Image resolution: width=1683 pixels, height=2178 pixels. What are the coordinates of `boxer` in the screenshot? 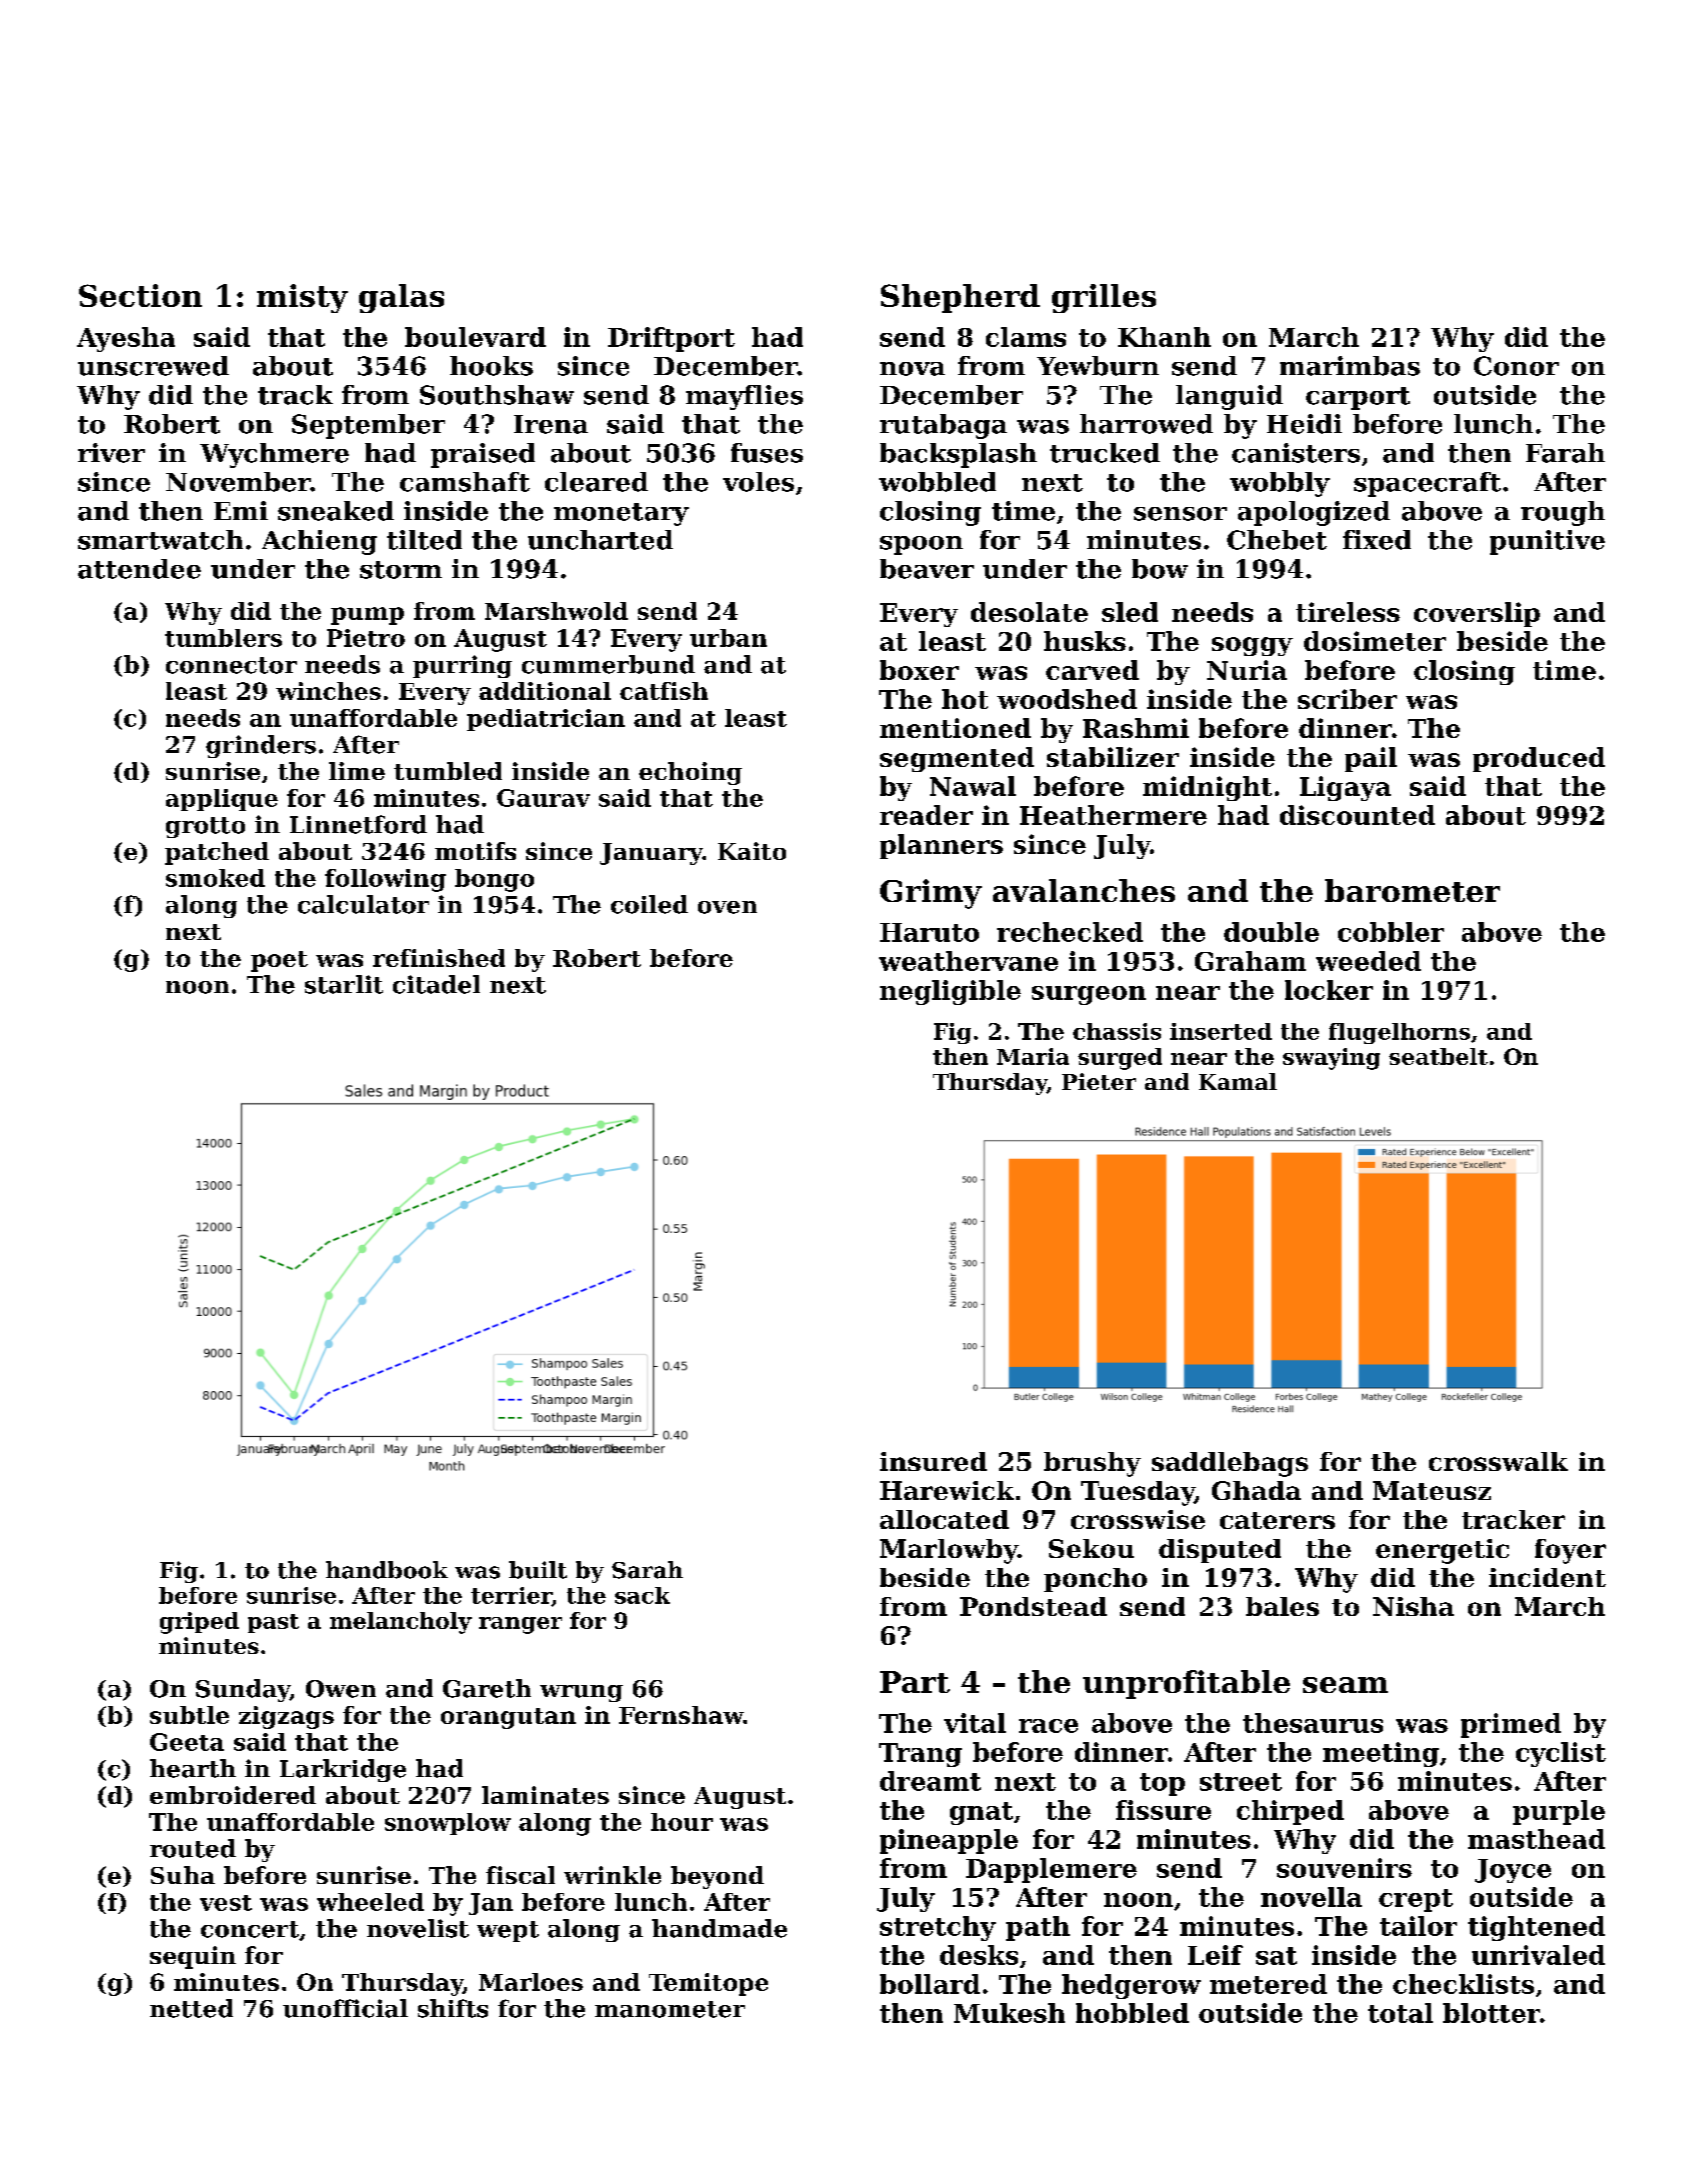 It's located at (919, 670).
